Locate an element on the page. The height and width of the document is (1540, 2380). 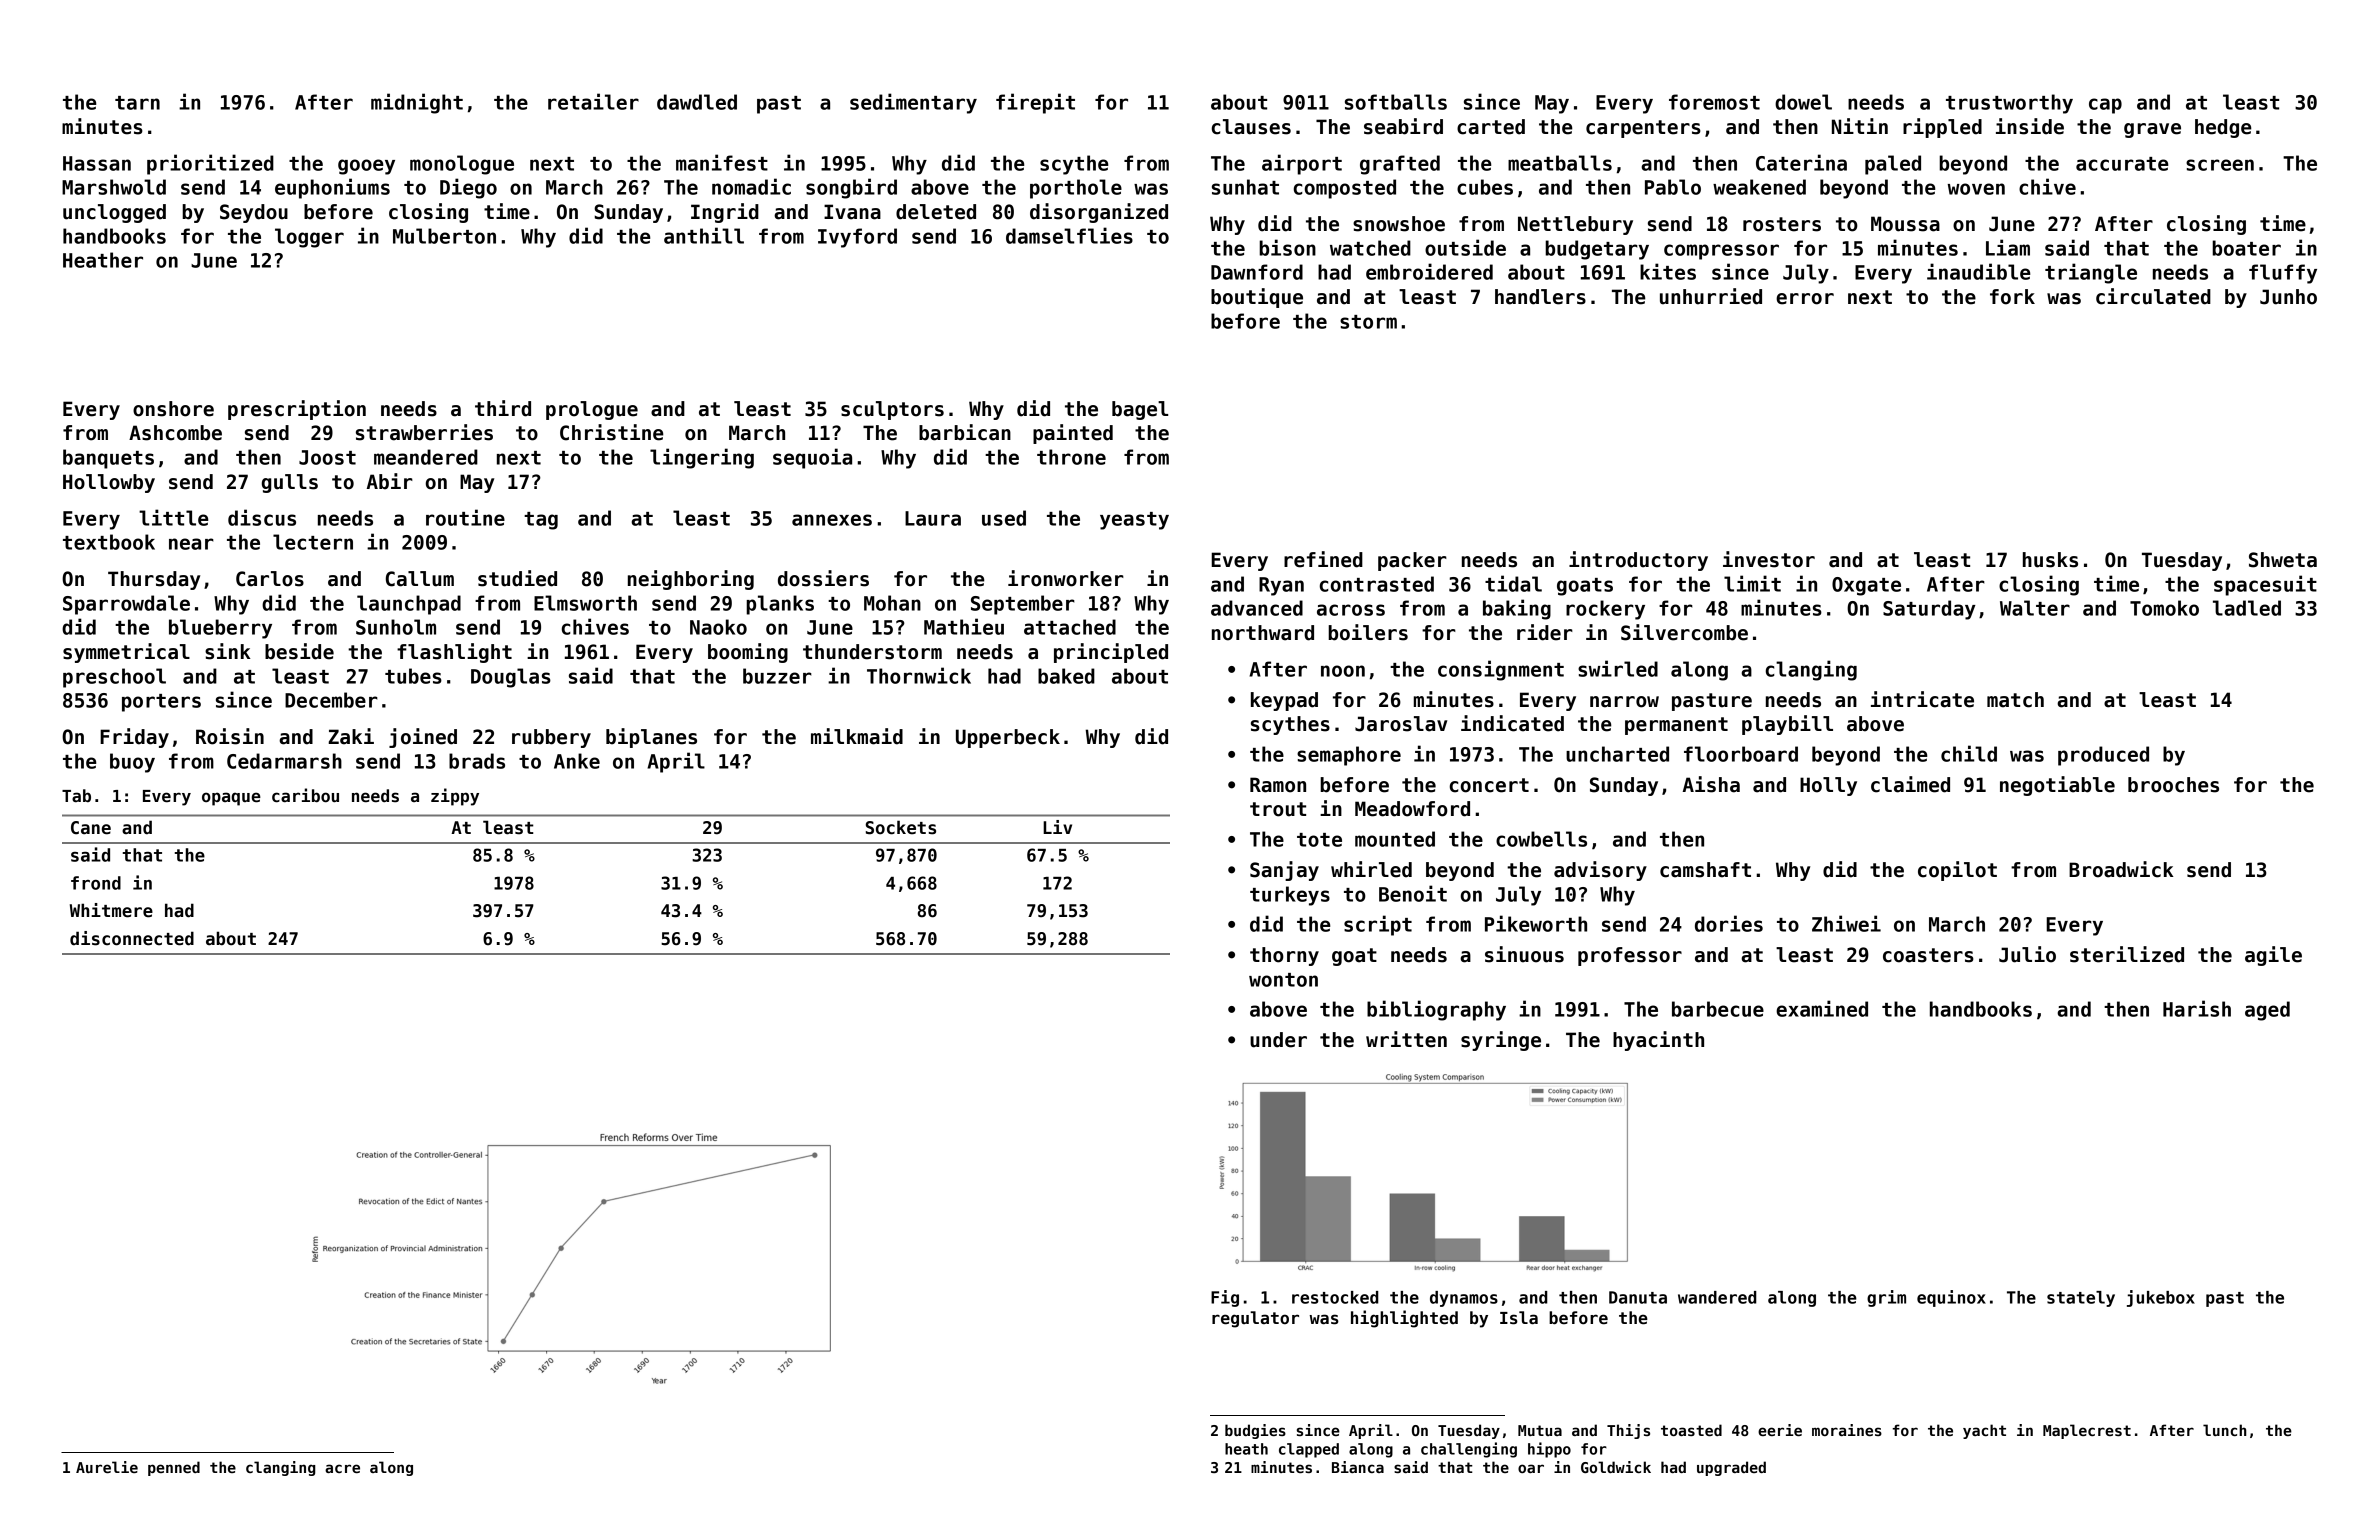
bagel is located at coordinates (1140, 410).
